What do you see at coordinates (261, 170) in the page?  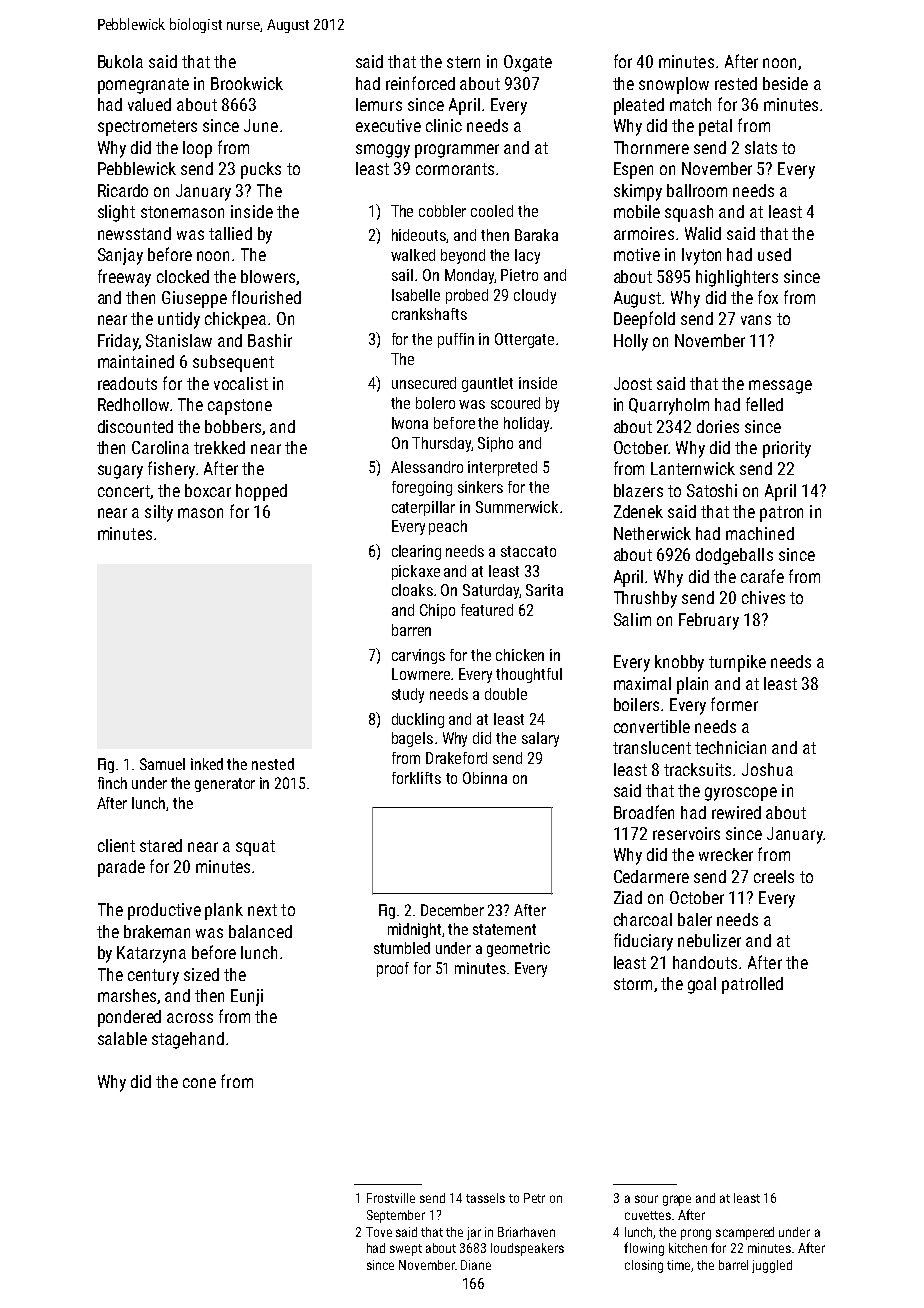 I see `pucks` at bounding box center [261, 170].
